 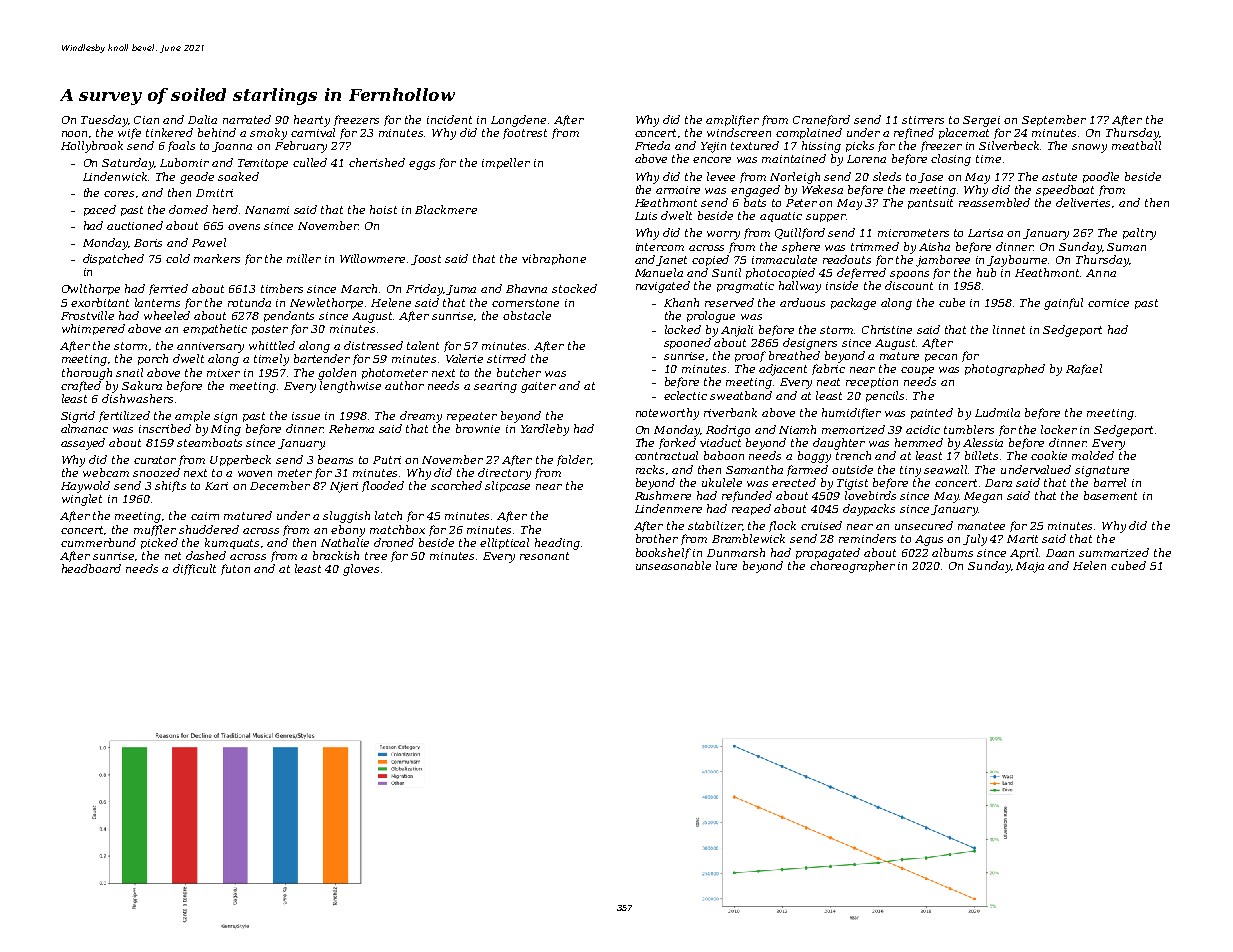 I want to click on hearty, so click(x=312, y=121).
